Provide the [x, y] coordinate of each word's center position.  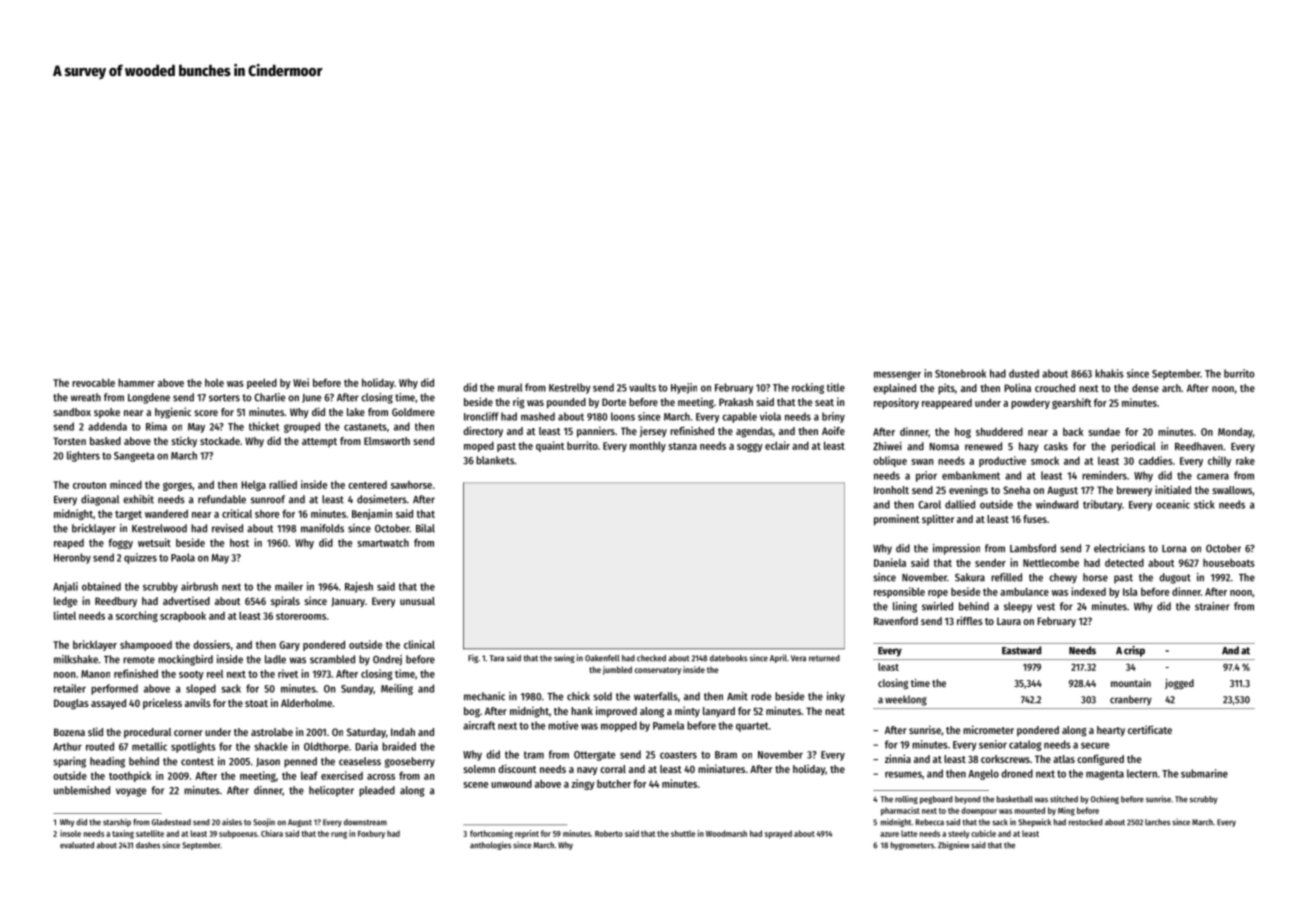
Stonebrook [960, 373]
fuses [1035, 519]
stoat [256, 703]
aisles [232, 822]
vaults [642, 387]
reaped [69, 544]
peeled [262, 383]
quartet [752, 727]
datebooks [728, 658]
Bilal [425, 528]
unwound [511, 783]
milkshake [76, 659]
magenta [1105, 775]
